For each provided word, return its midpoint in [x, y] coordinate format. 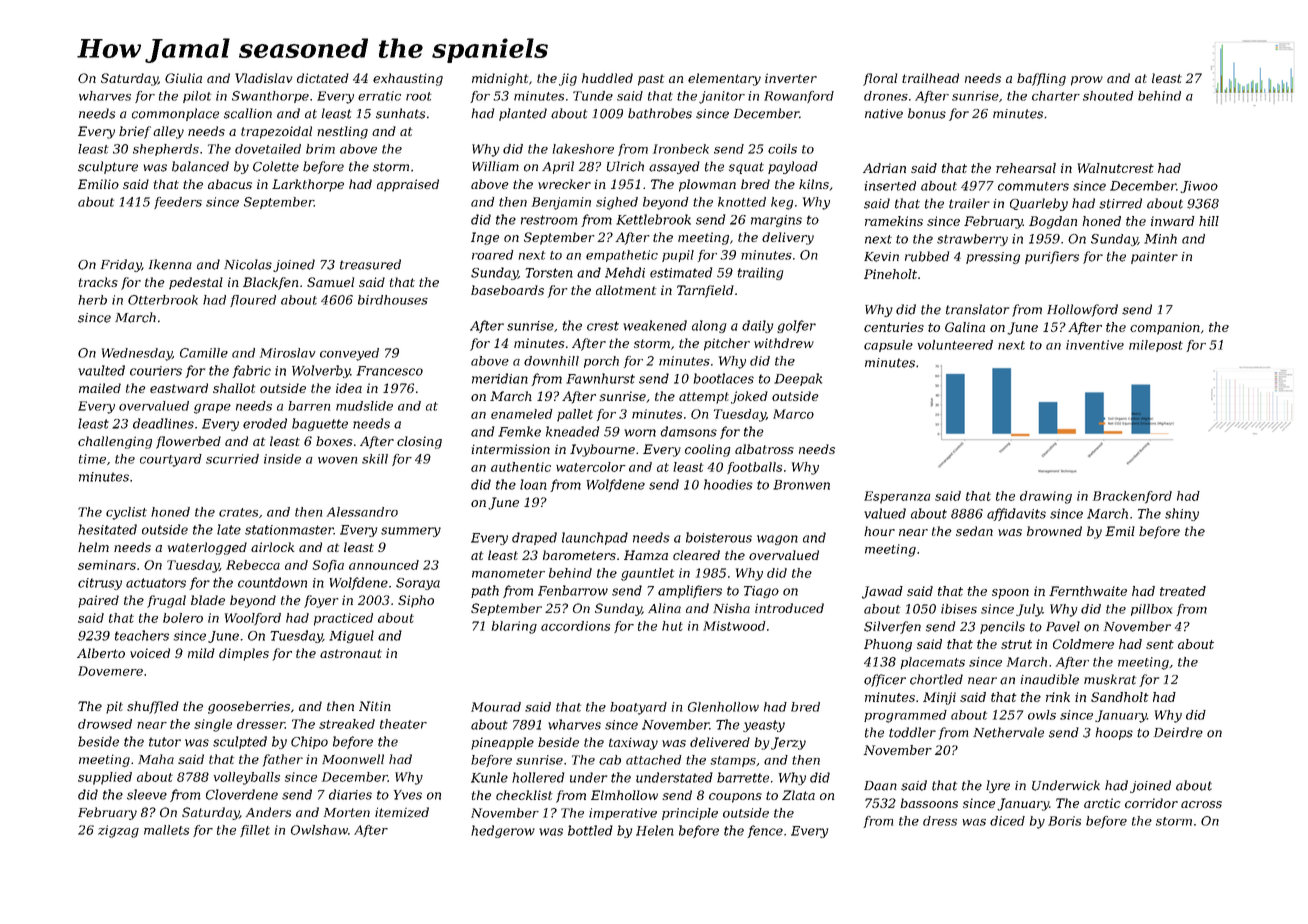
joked [749, 397]
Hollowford [1082, 310]
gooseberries [249, 707]
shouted [1108, 96]
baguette [320, 424]
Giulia [183, 78]
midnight [500, 79]
